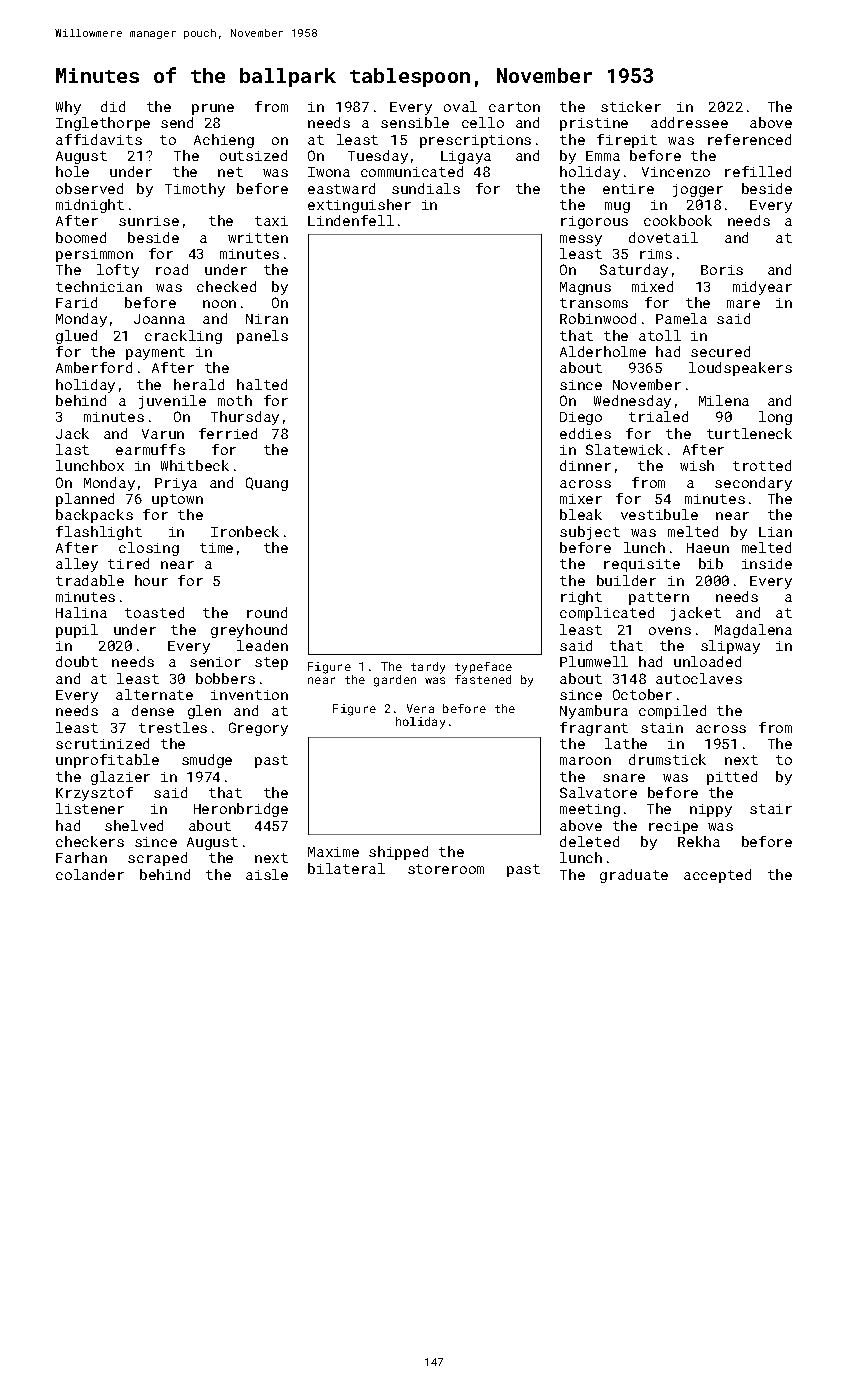 The height and width of the screenshot is (1400, 849). I want to click on alternate, so click(154, 694).
